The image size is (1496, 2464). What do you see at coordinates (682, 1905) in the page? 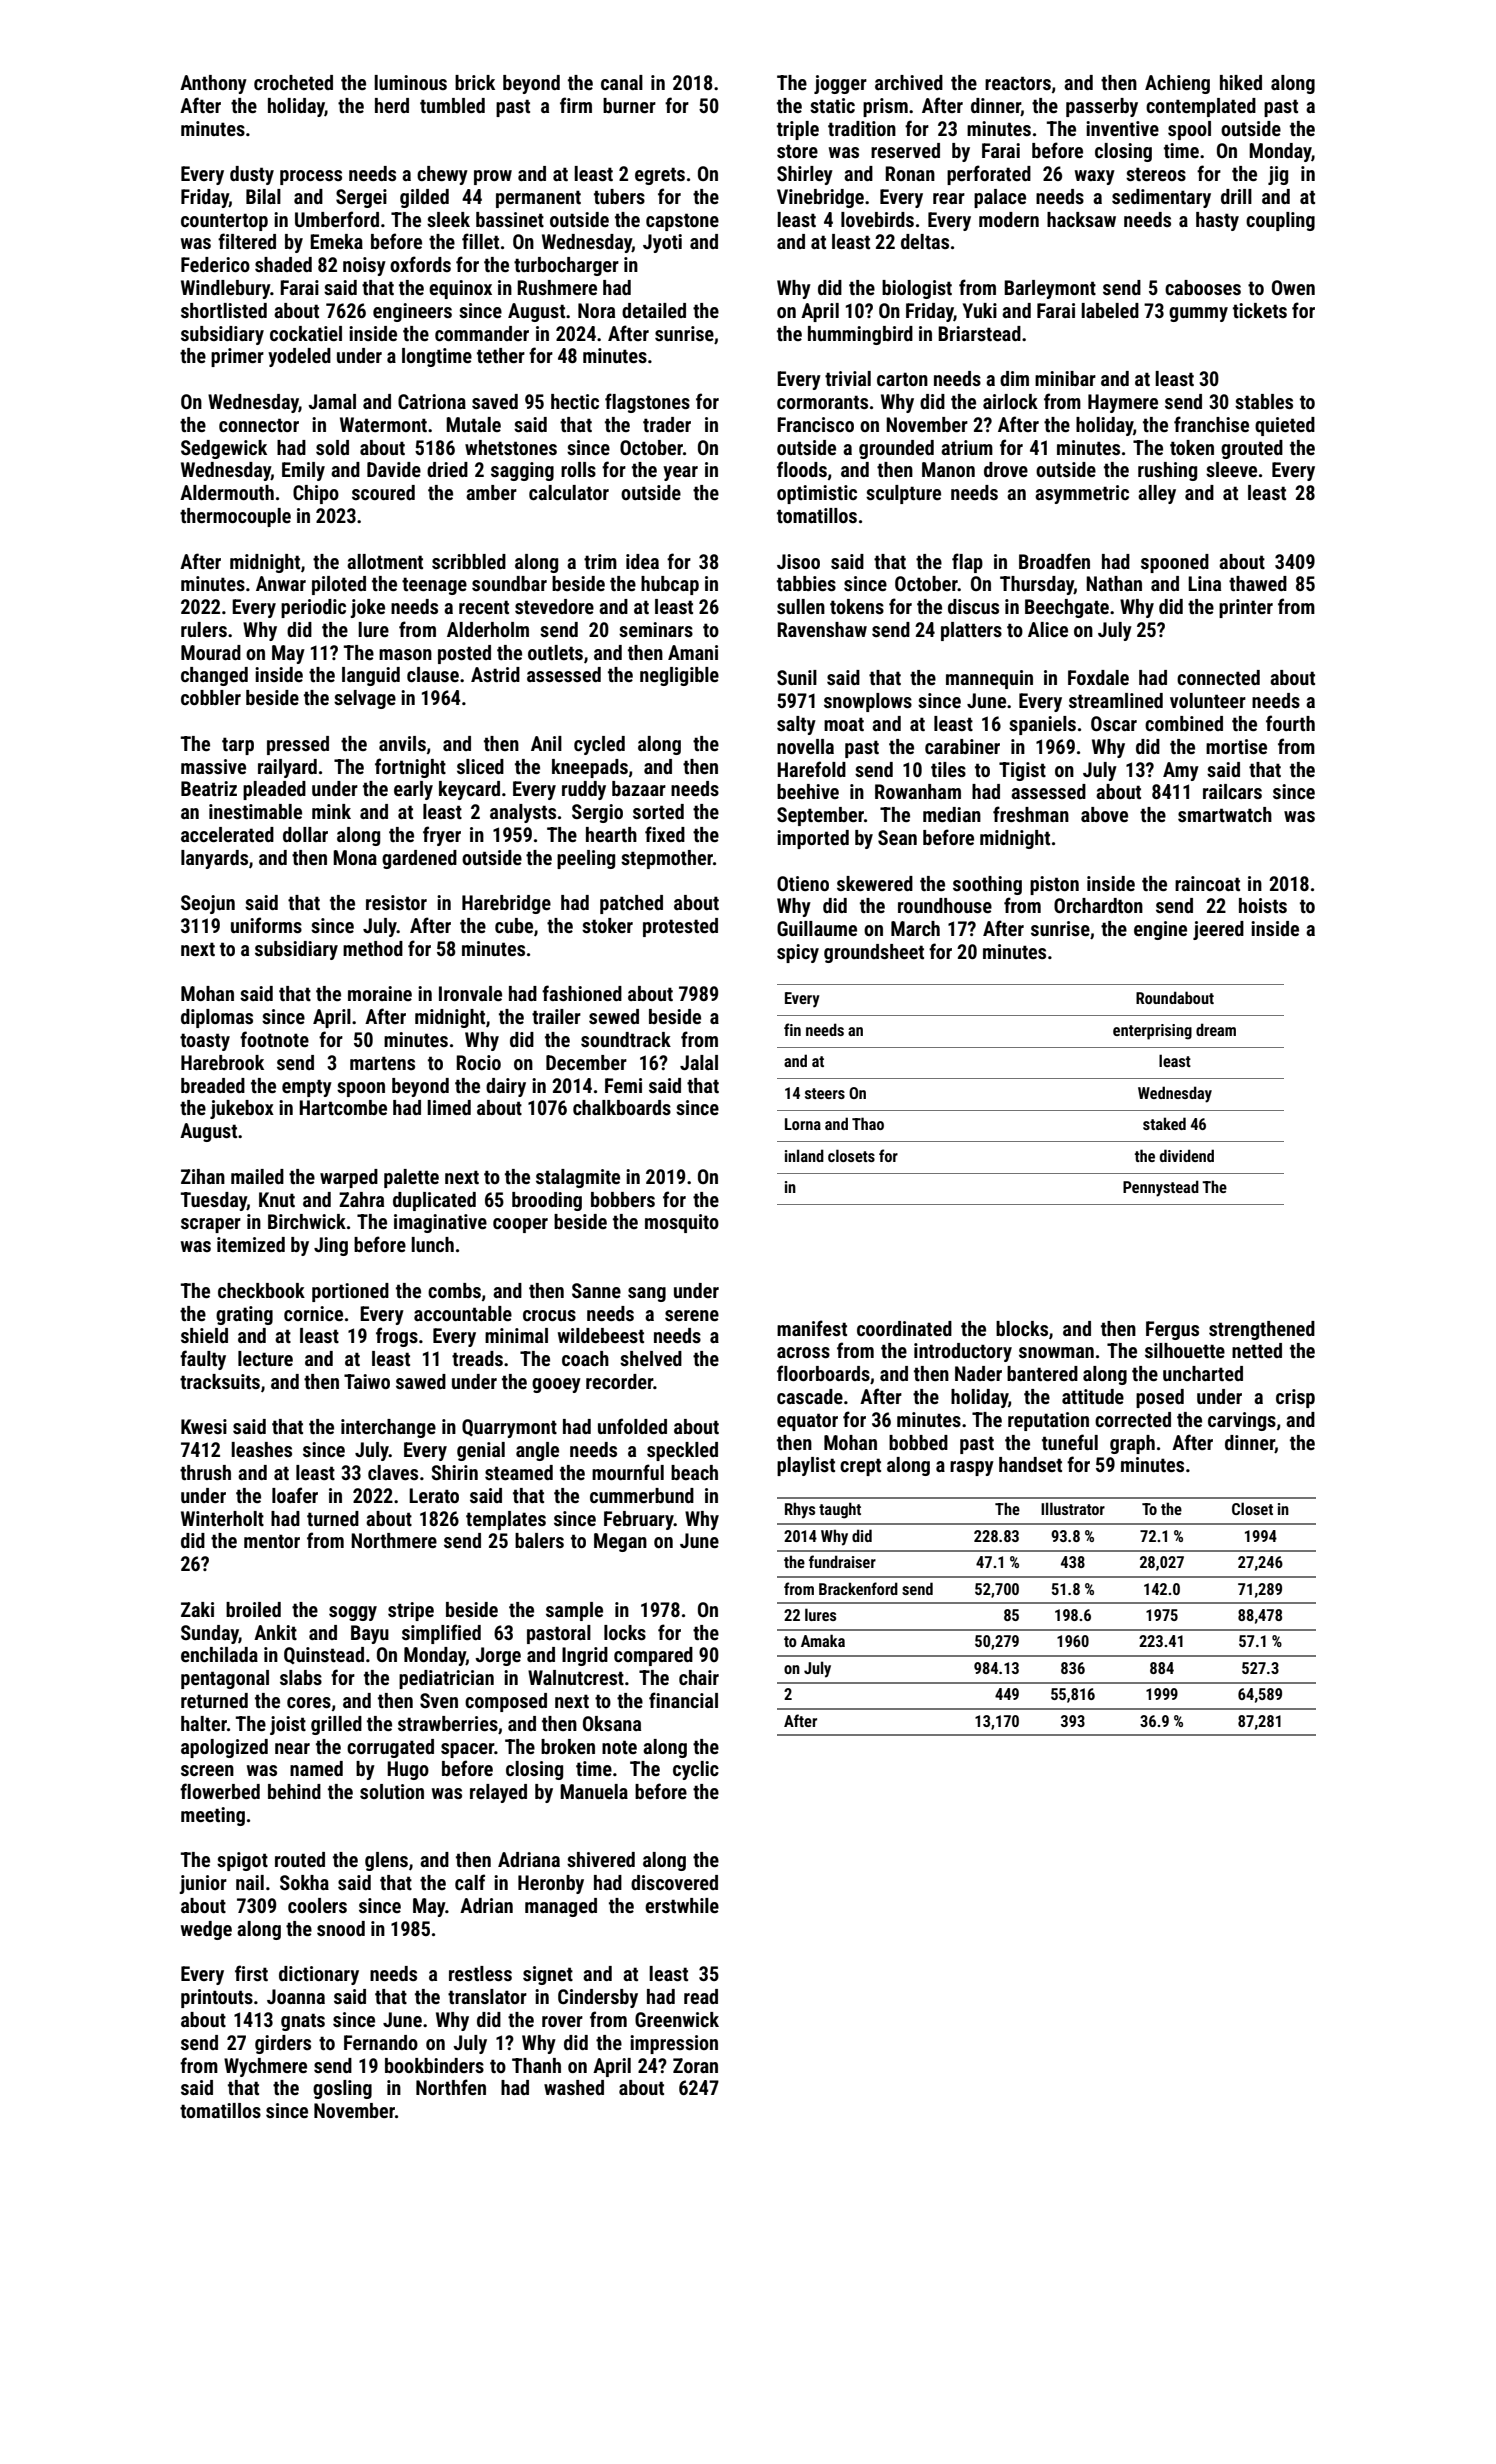
I see `erstwhile` at bounding box center [682, 1905].
